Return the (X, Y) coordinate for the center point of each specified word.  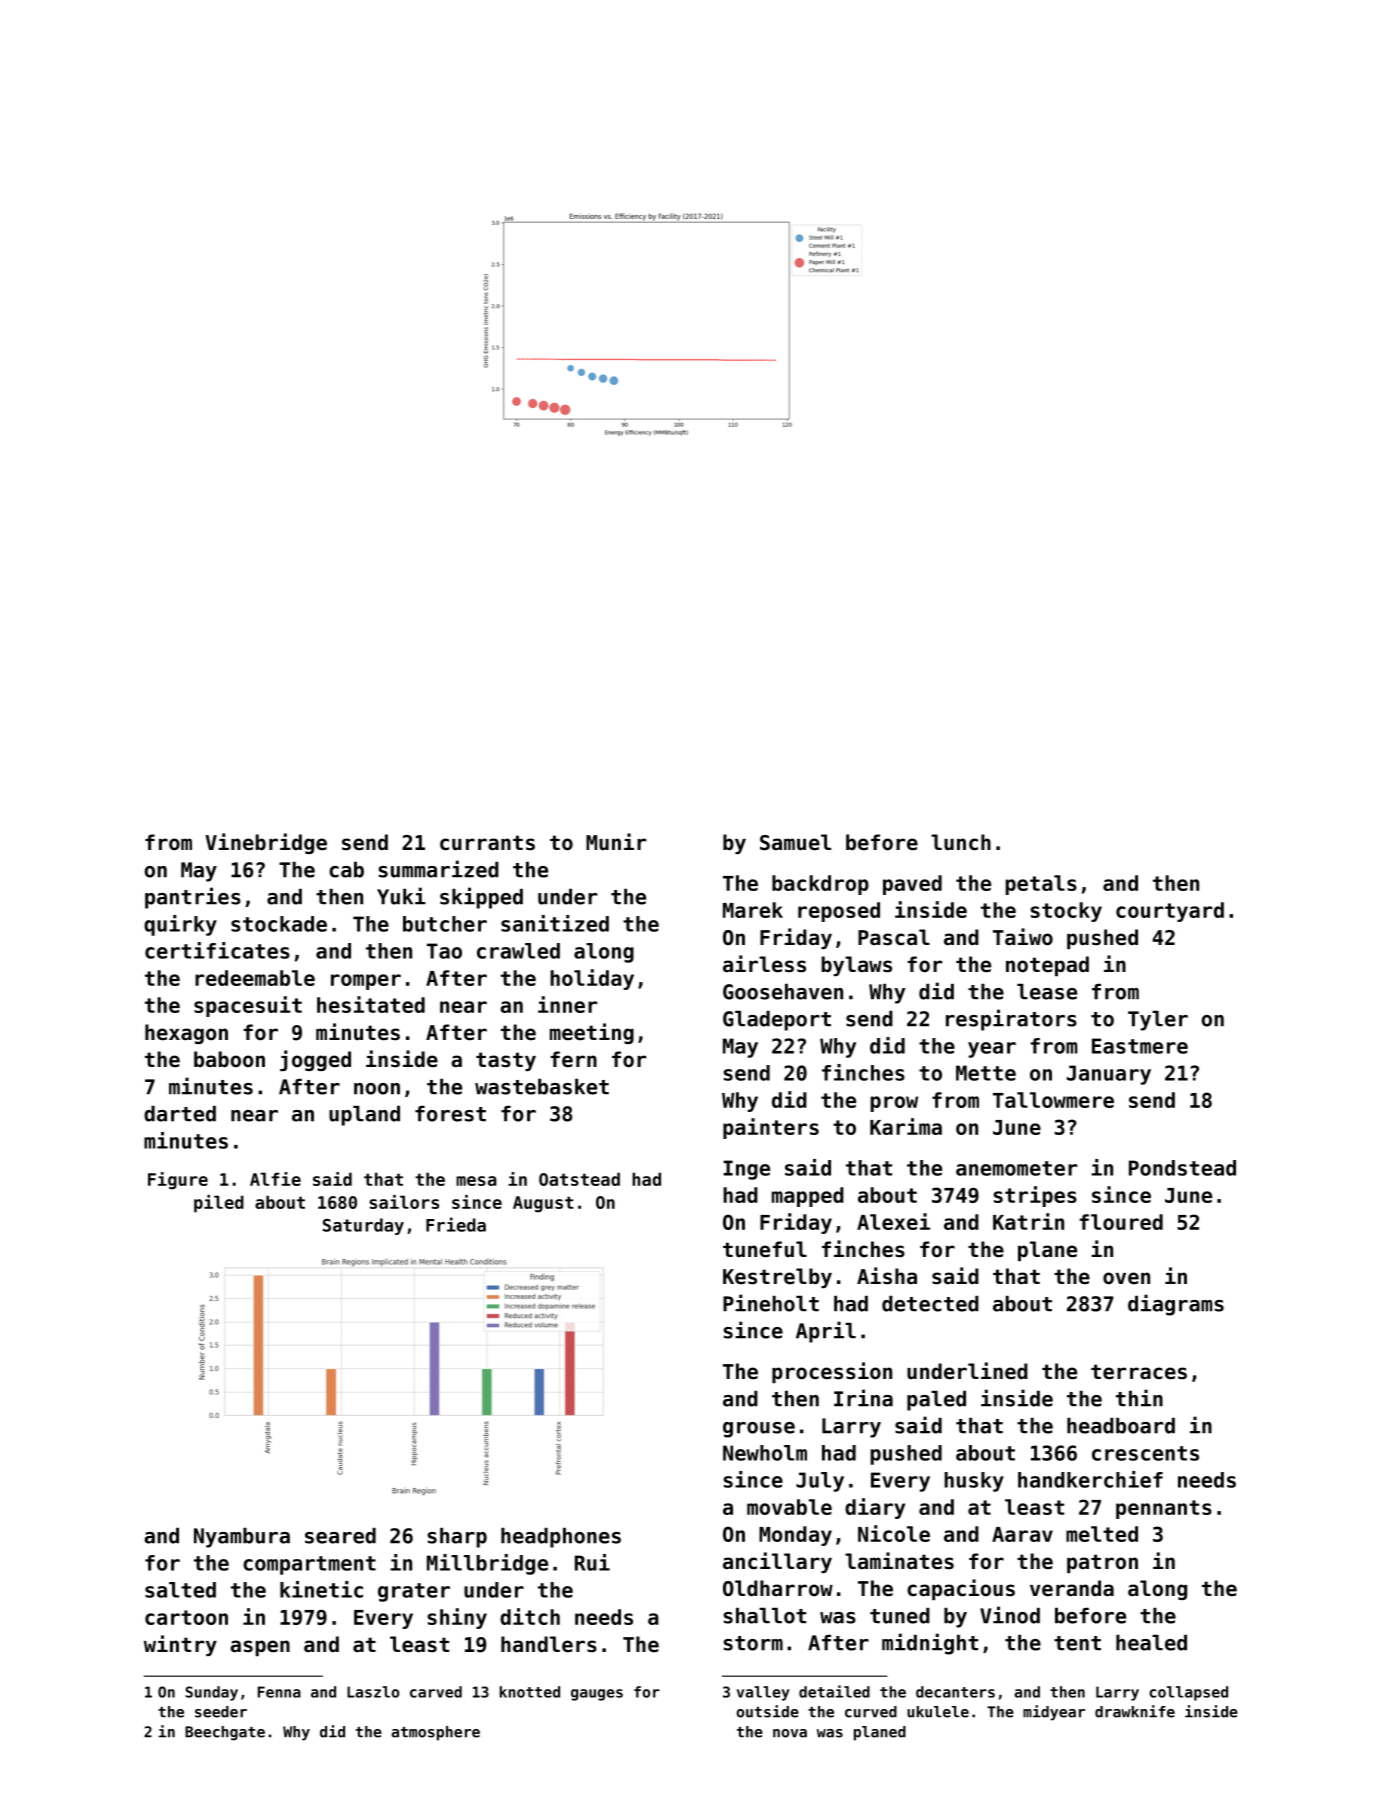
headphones (561, 1538)
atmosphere (435, 1733)
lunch (961, 842)
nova (790, 1733)
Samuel (795, 842)
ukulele (938, 1712)
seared (340, 1536)
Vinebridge (266, 843)
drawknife (1135, 1711)
